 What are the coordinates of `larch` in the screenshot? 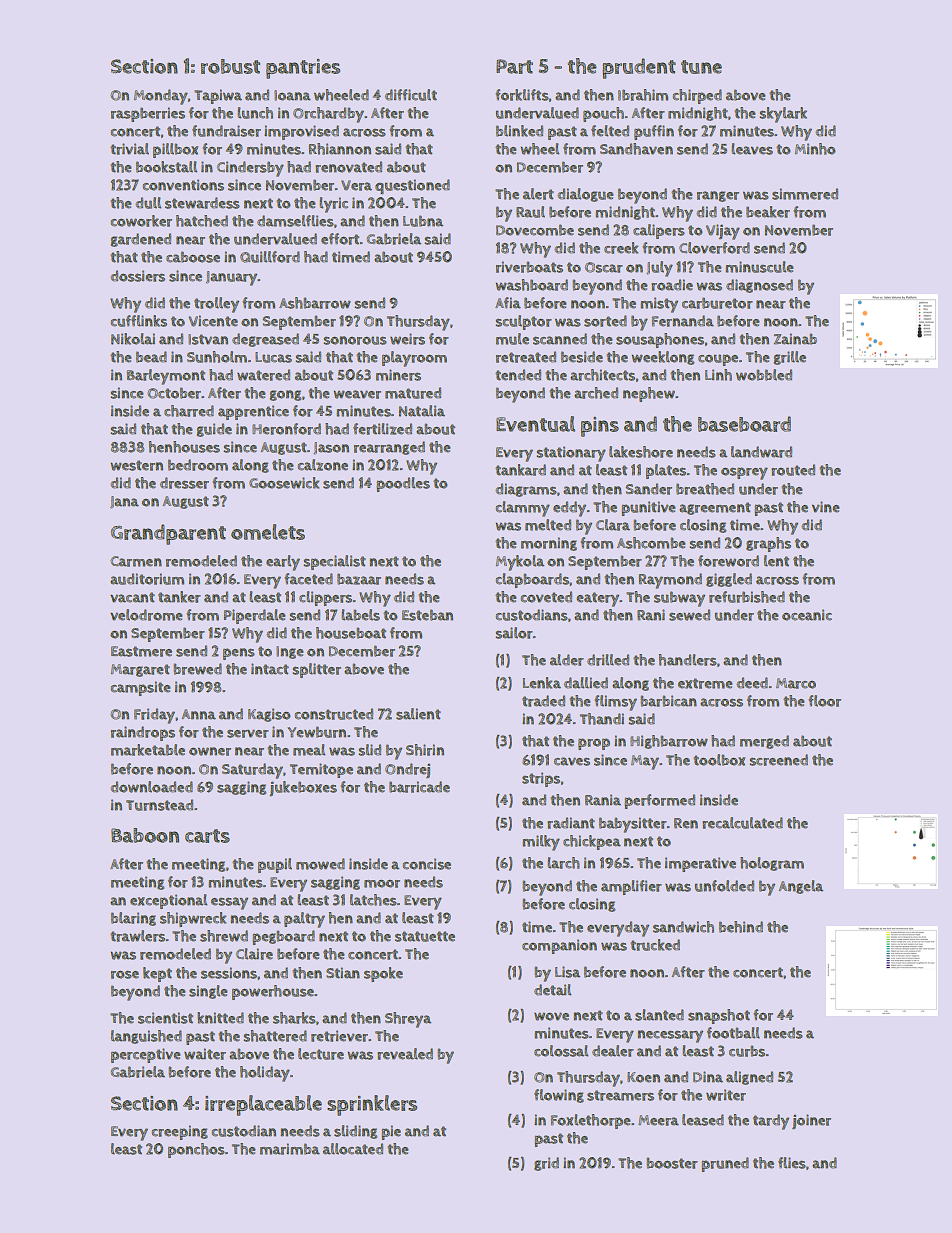 It's located at (563, 863).
